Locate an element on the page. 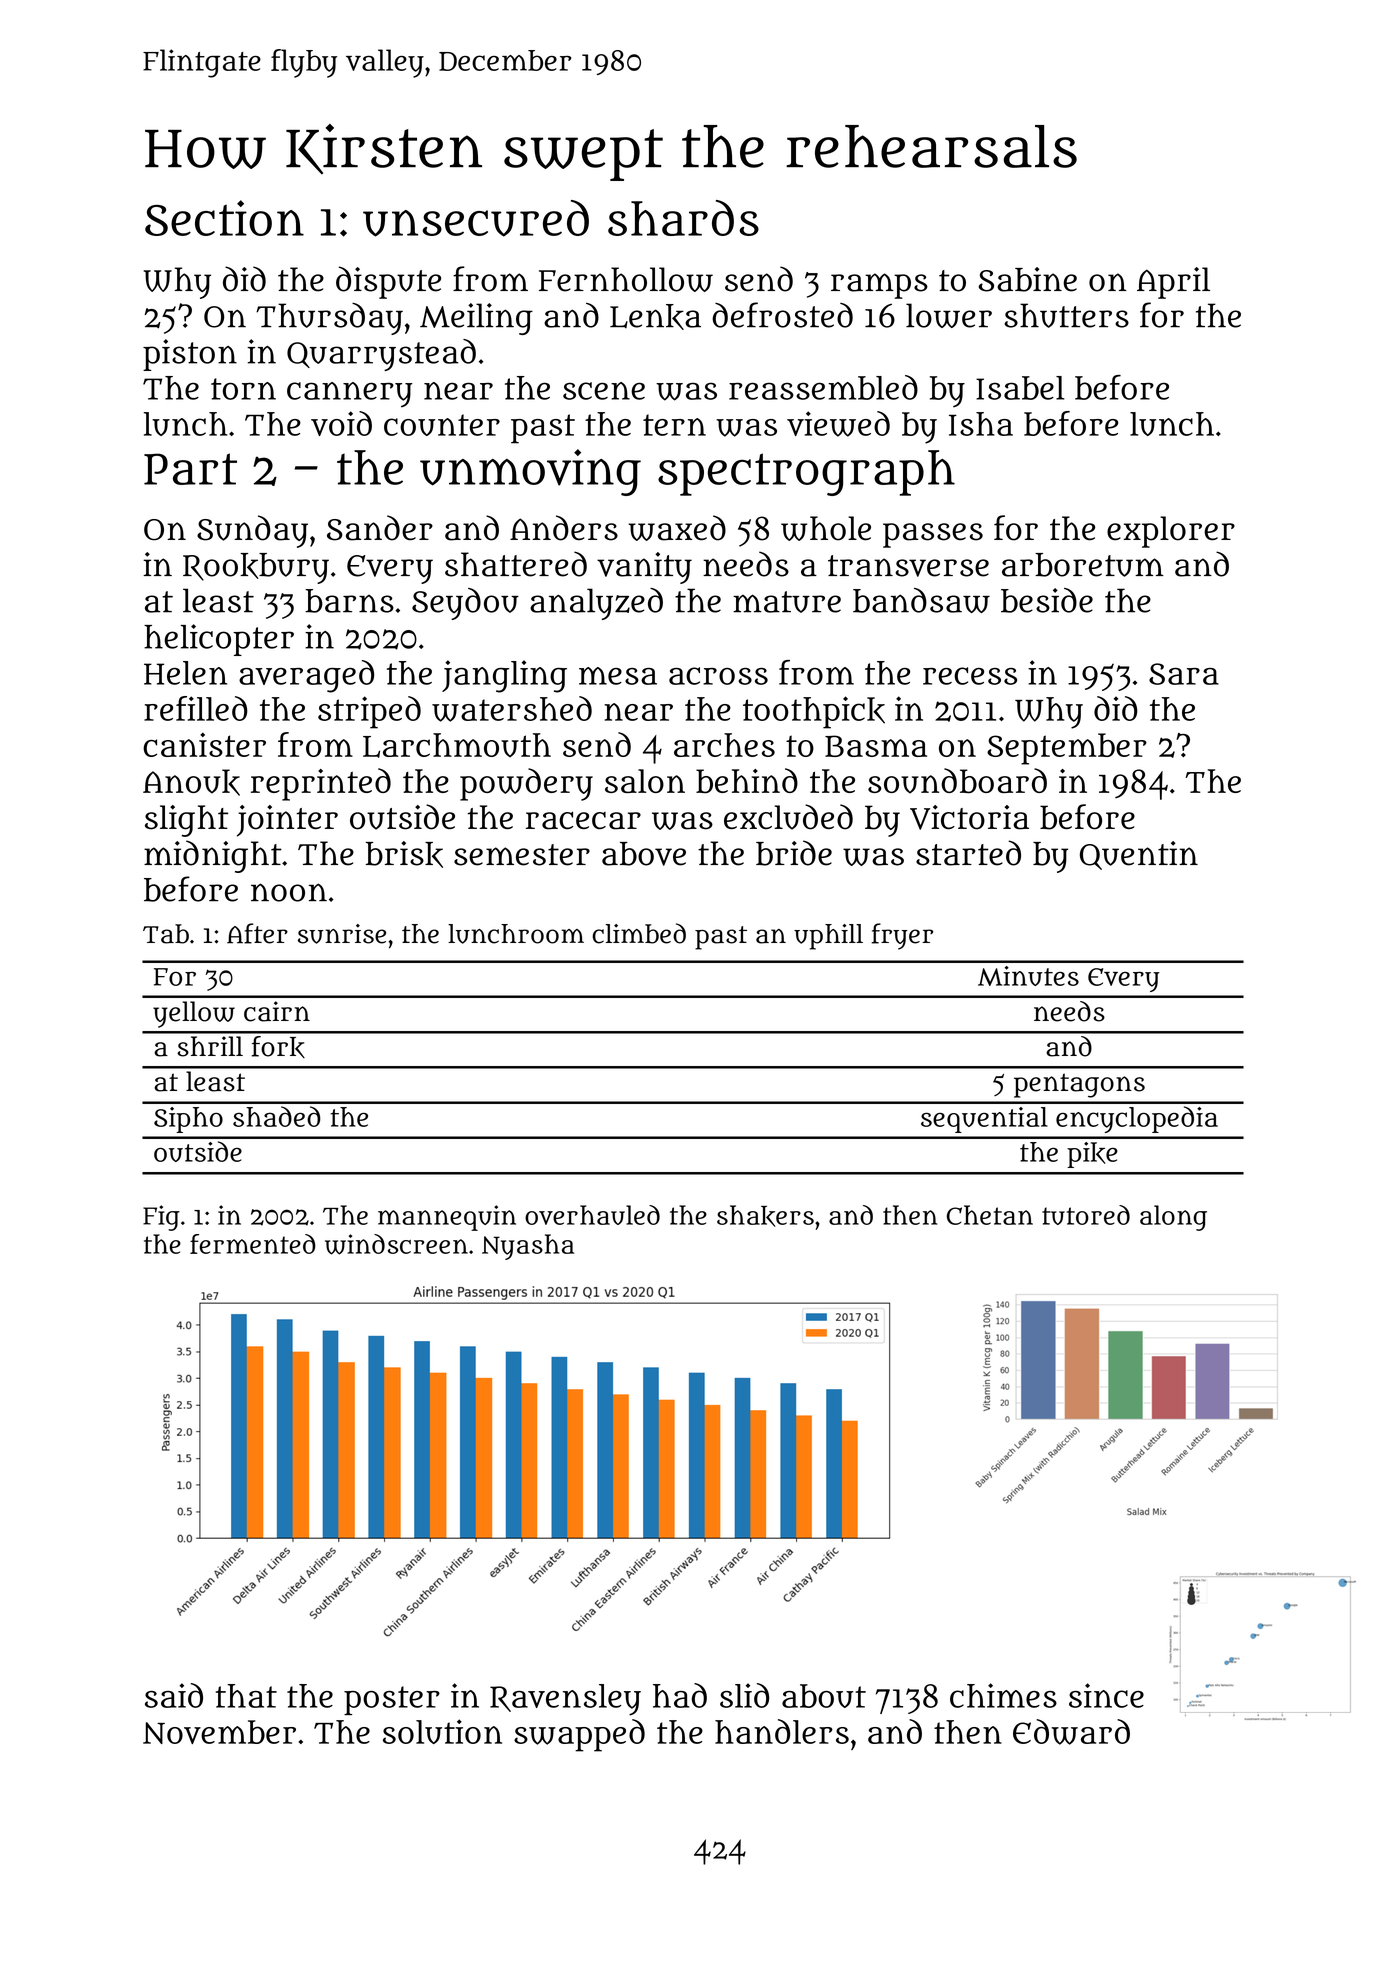 Image resolution: width=1386 pixels, height=1969 pixels. Edward is located at coordinates (1071, 1732).
